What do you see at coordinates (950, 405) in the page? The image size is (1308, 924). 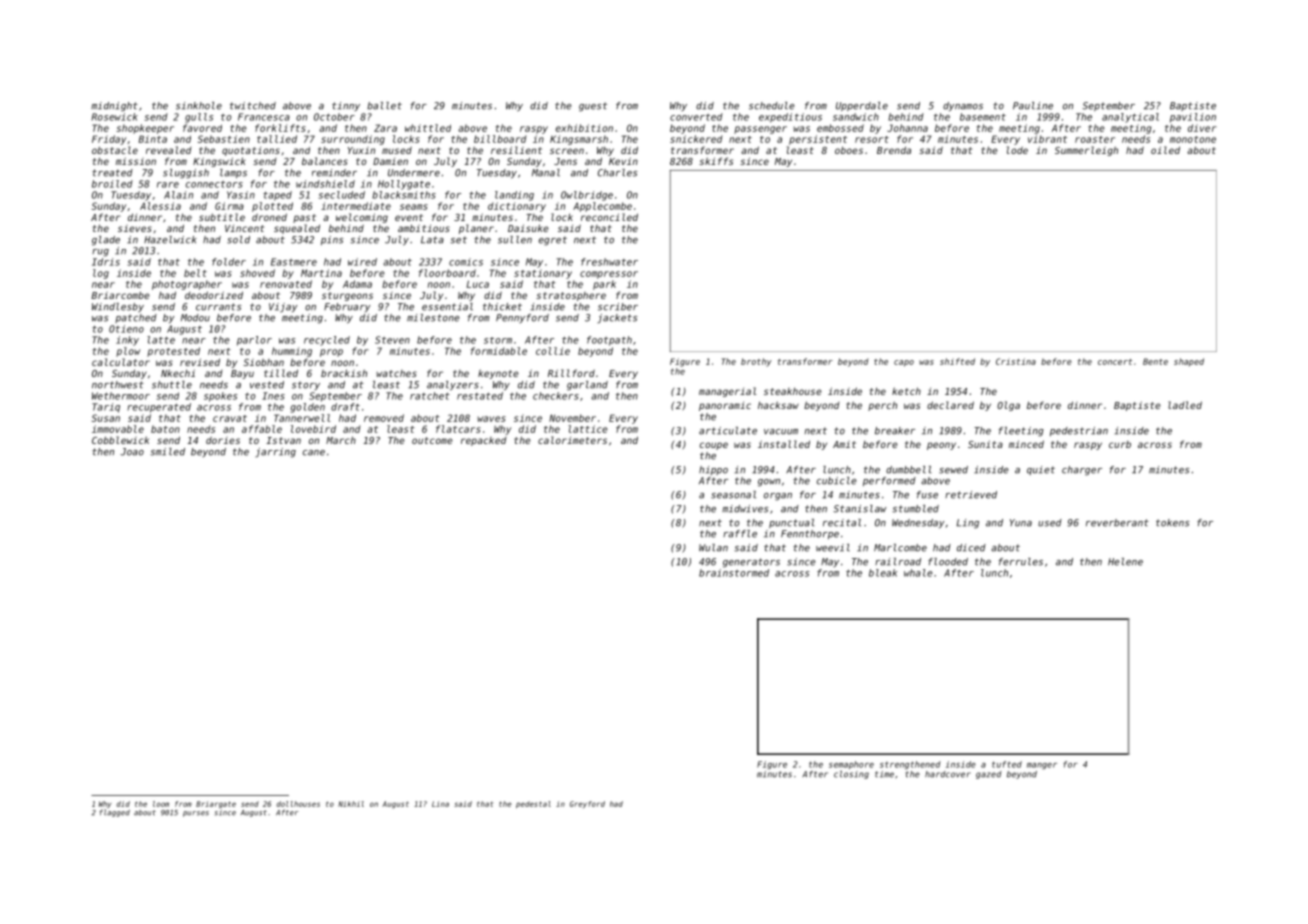 I see `declared` at bounding box center [950, 405].
